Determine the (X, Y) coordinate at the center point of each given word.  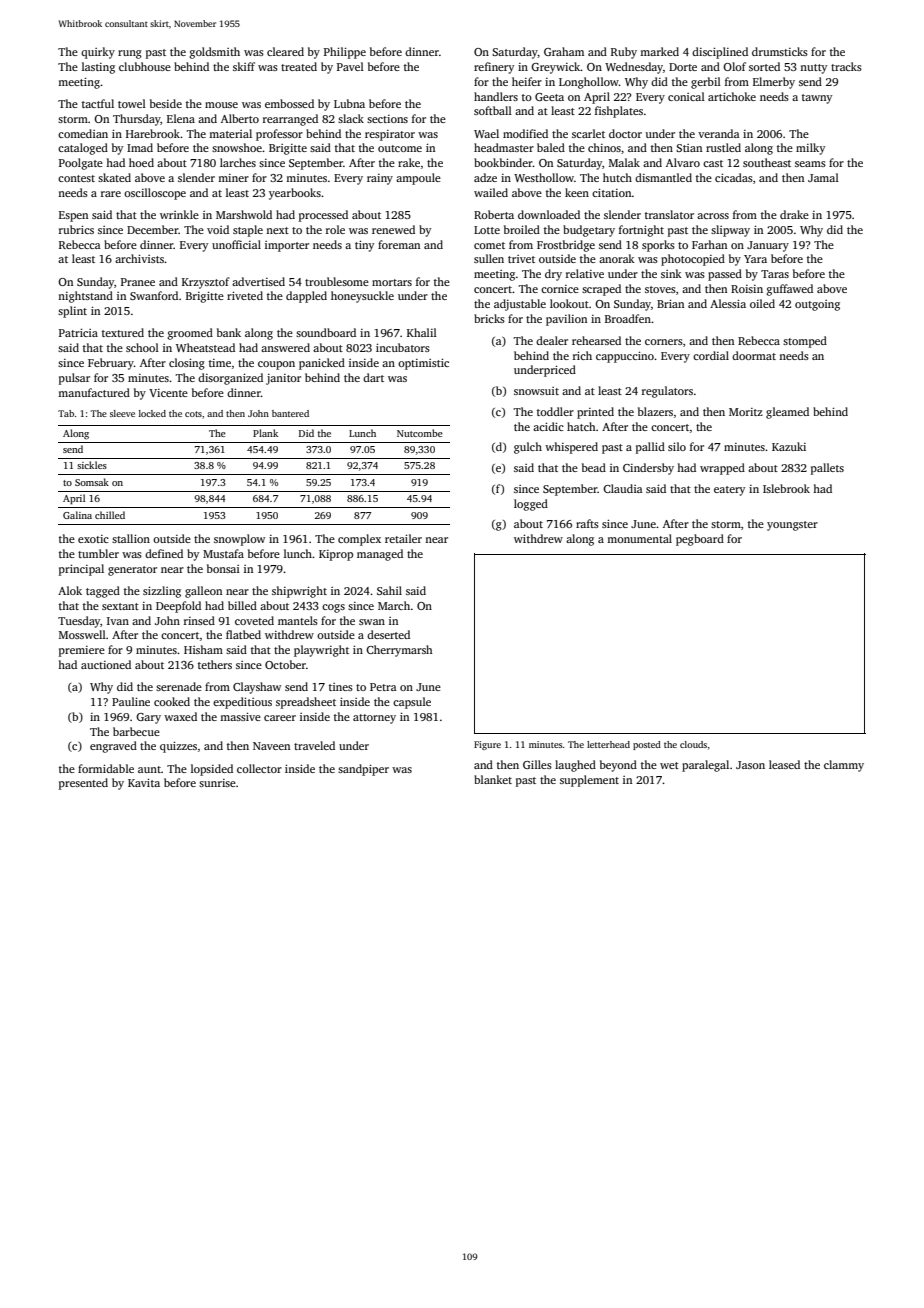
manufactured (94, 392)
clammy (844, 766)
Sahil (389, 590)
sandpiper (363, 770)
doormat (754, 355)
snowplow (239, 540)
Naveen (271, 746)
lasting (98, 68)
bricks (489, 318)
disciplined (720, 53)
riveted (245, 295)
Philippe (345, 53)
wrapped (722, 469)
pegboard (700, 540)
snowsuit (536, 391)
